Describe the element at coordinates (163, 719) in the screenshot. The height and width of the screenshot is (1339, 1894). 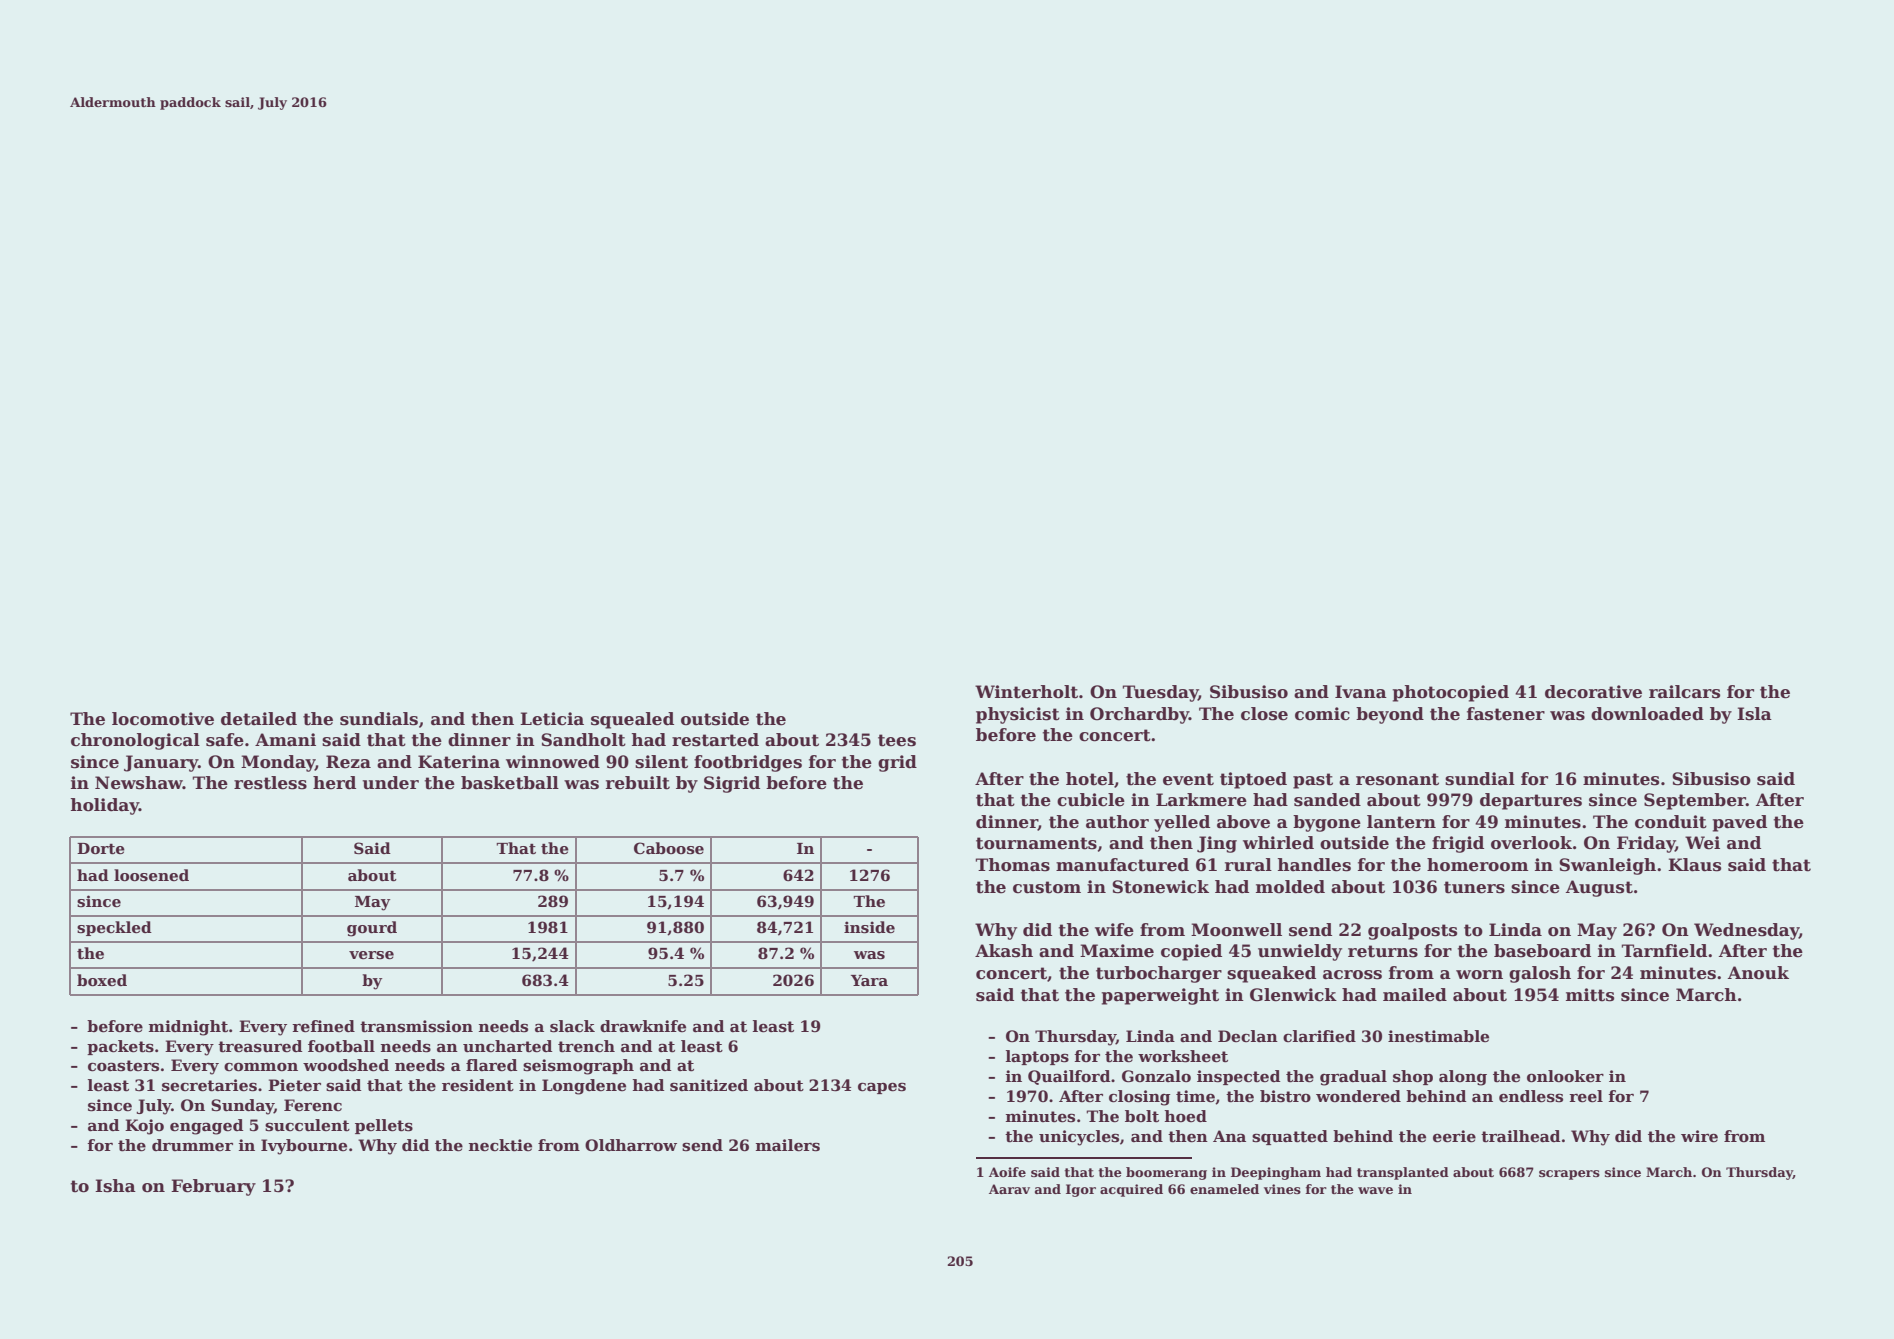
I see `locomotive` at that location.
